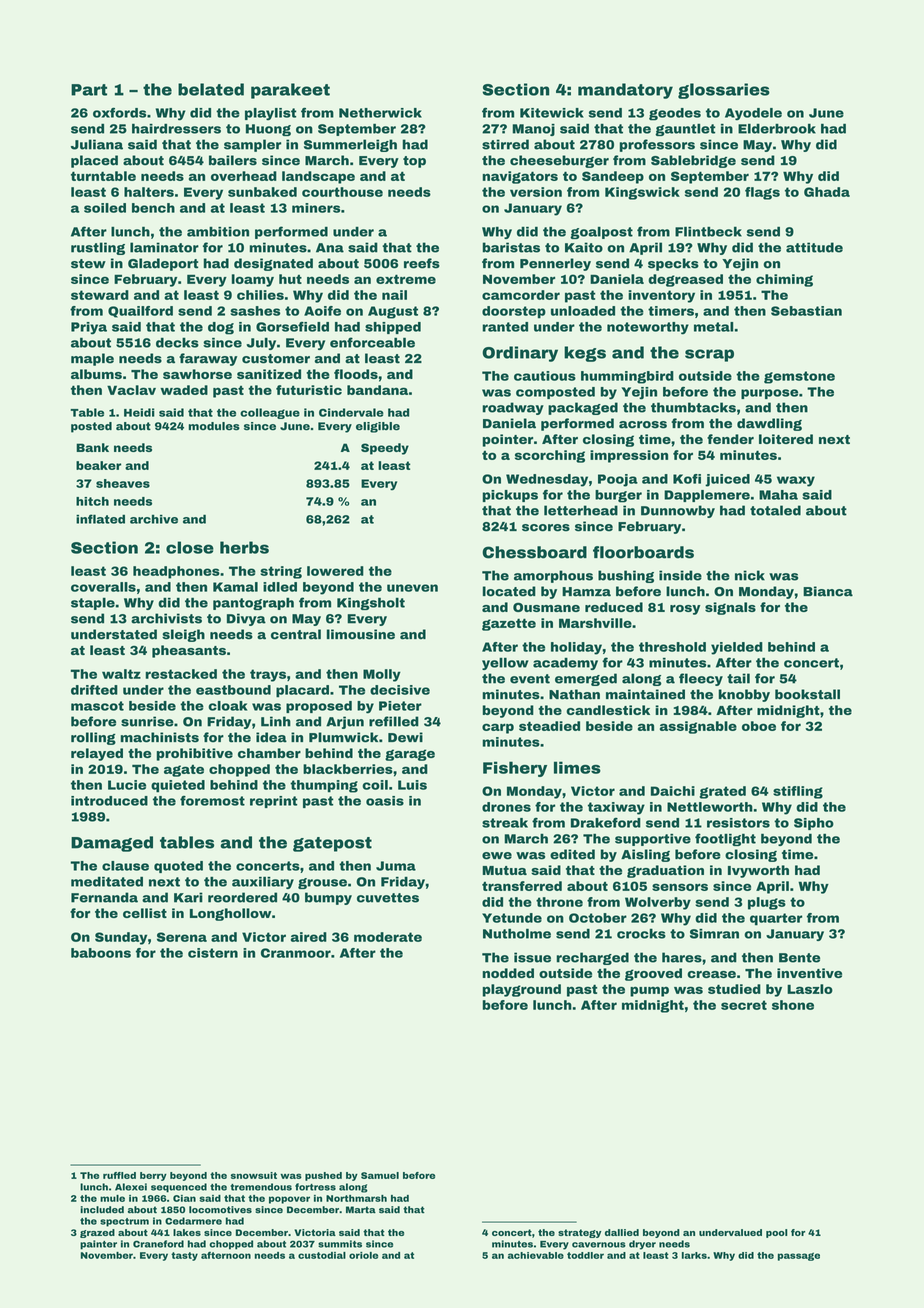 Image resolution: width=924 pixels, height=1308 pixels. What do you see at coordinates (98, 1245) in the screenshot?
I see `painter` at bounding box center [98, 1245].
